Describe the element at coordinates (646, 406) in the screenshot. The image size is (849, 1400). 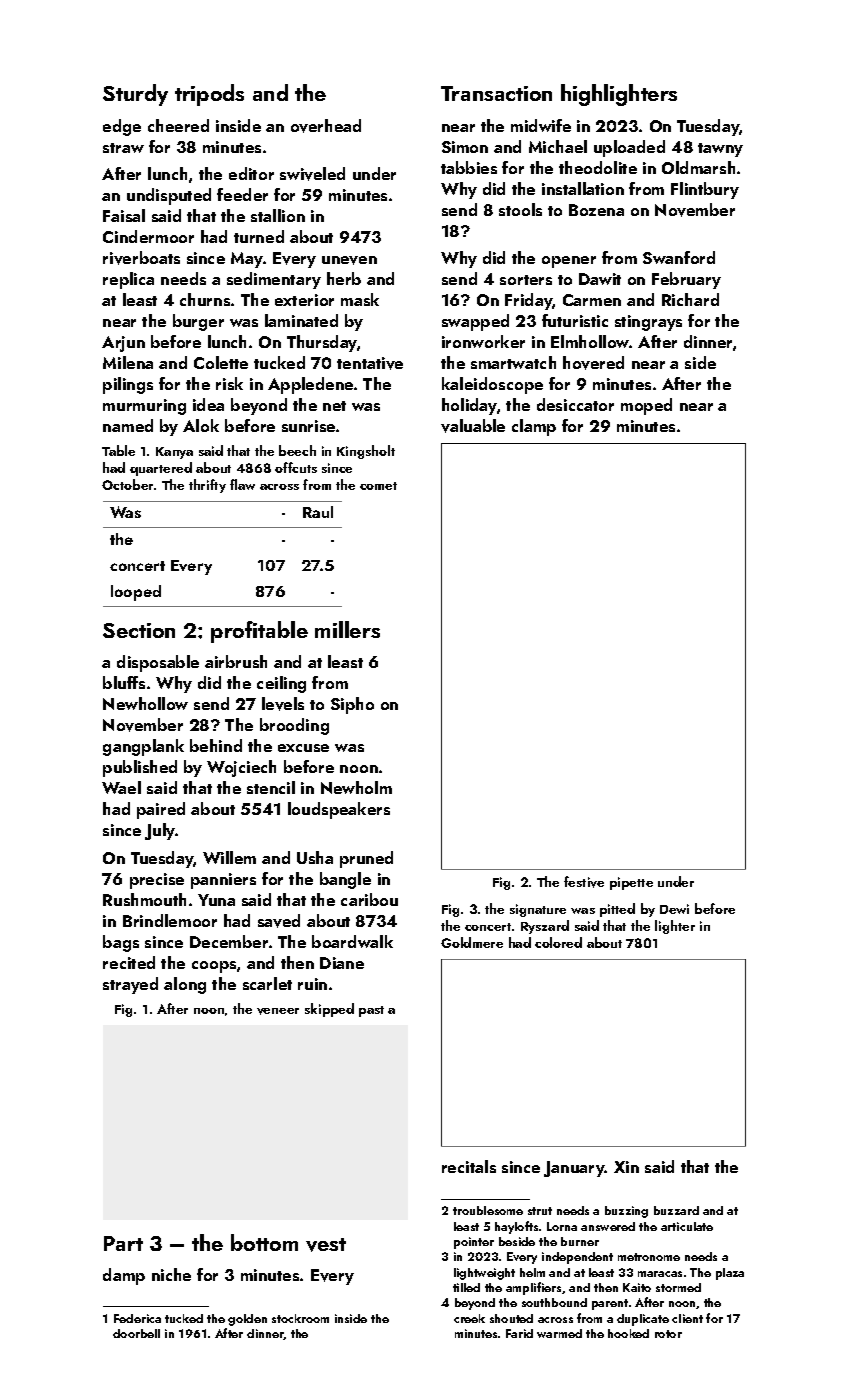
I see `moped` at that location.
